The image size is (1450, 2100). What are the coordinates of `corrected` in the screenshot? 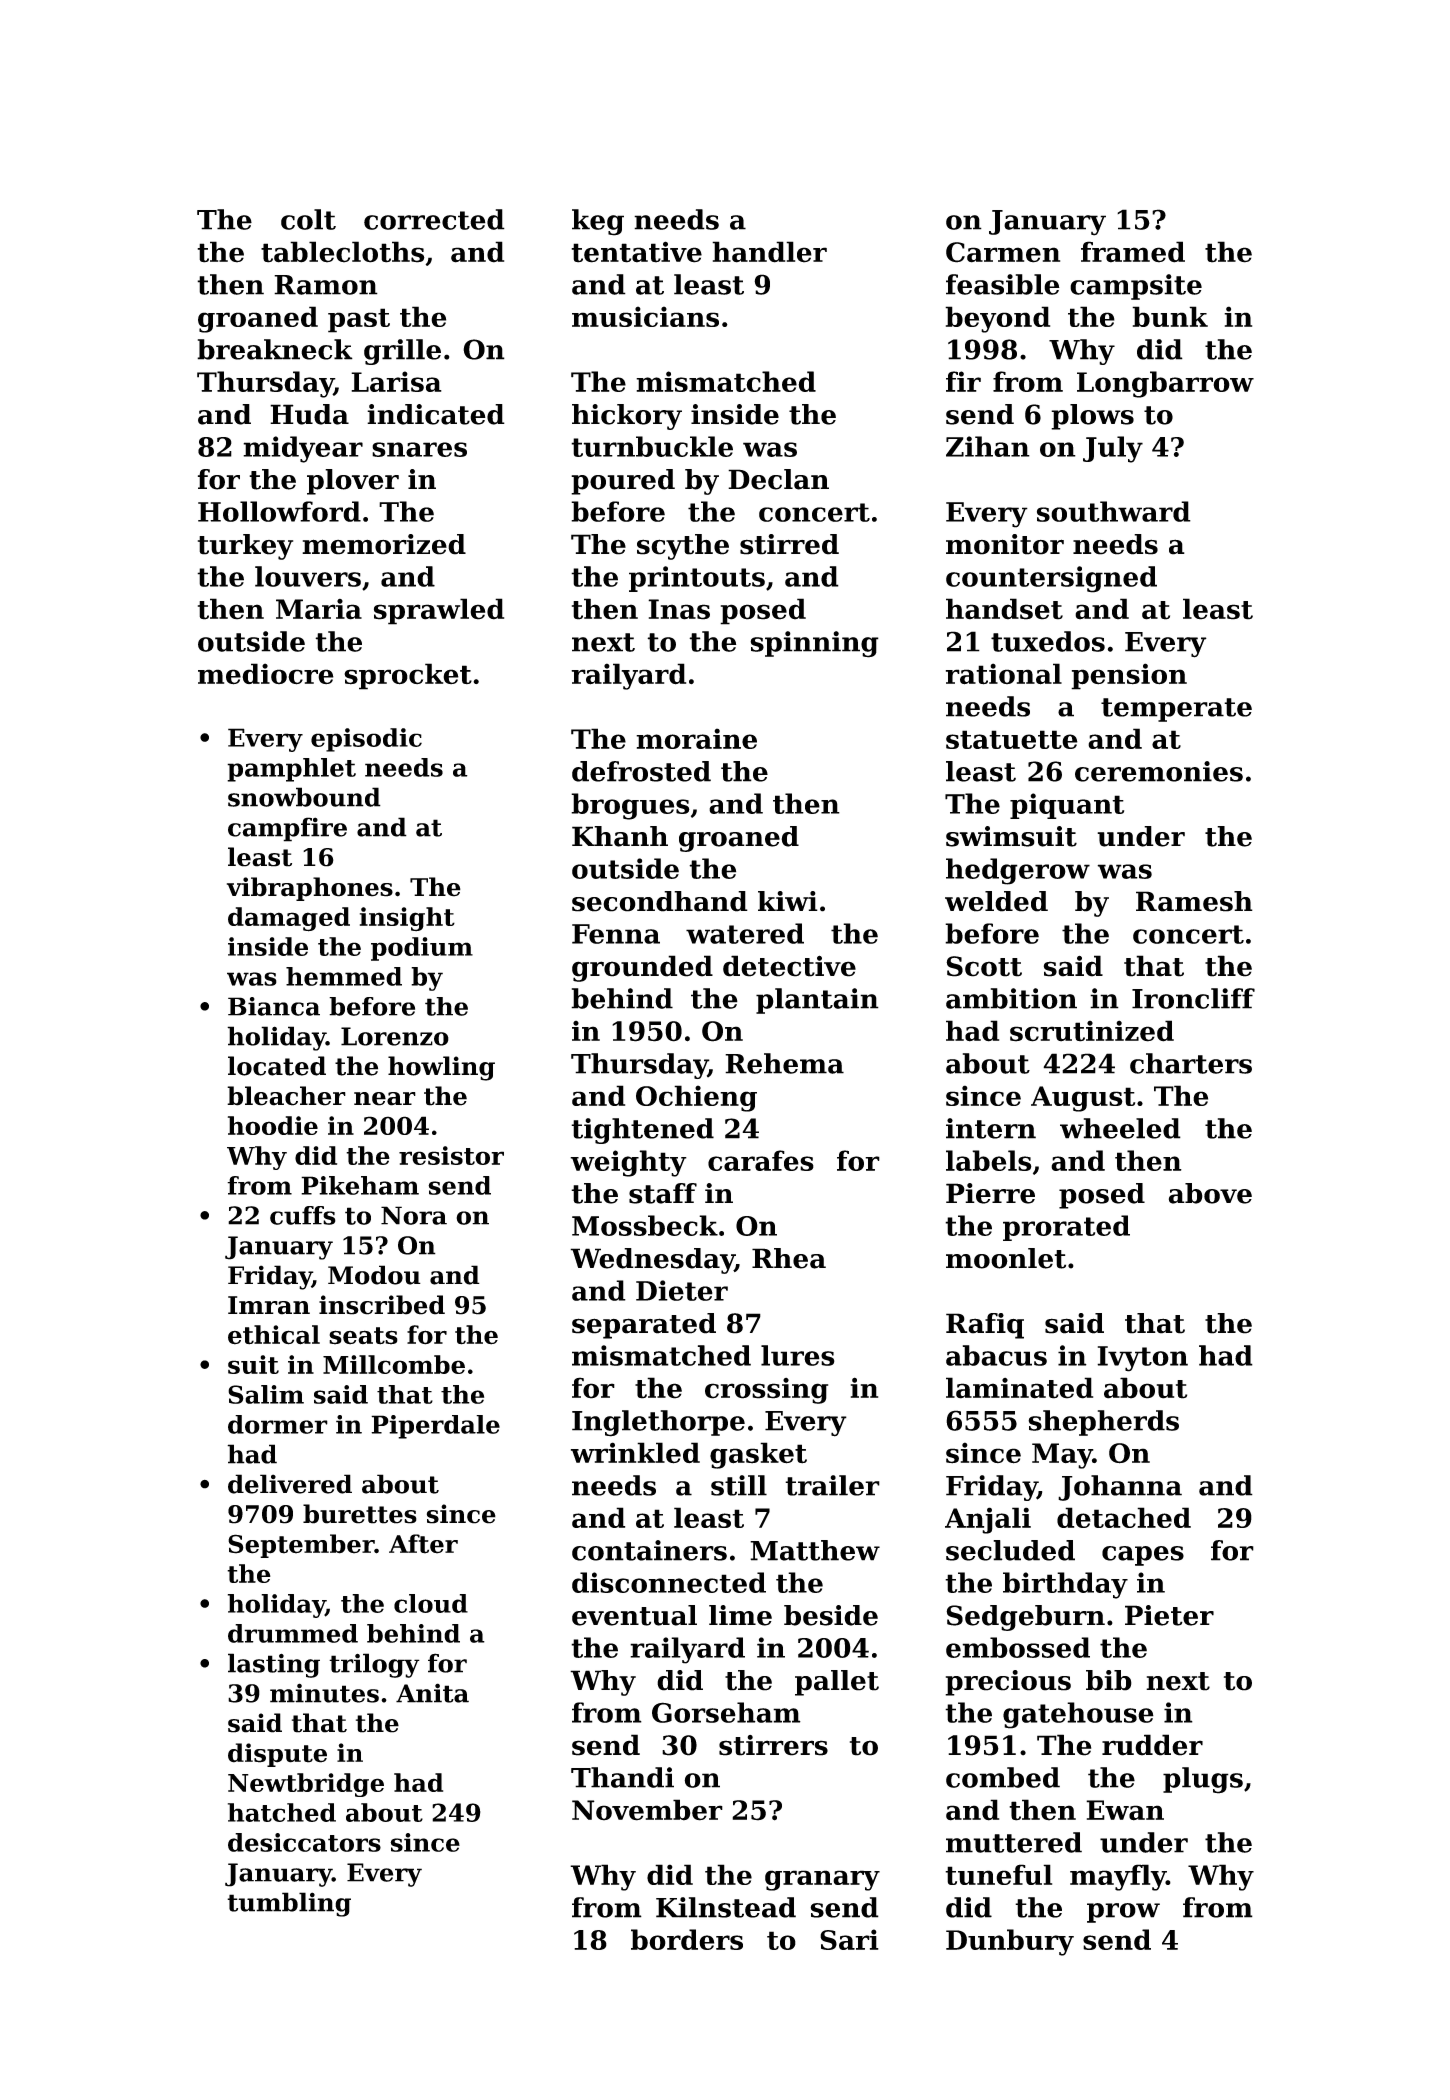 It's located at (434, 219).
